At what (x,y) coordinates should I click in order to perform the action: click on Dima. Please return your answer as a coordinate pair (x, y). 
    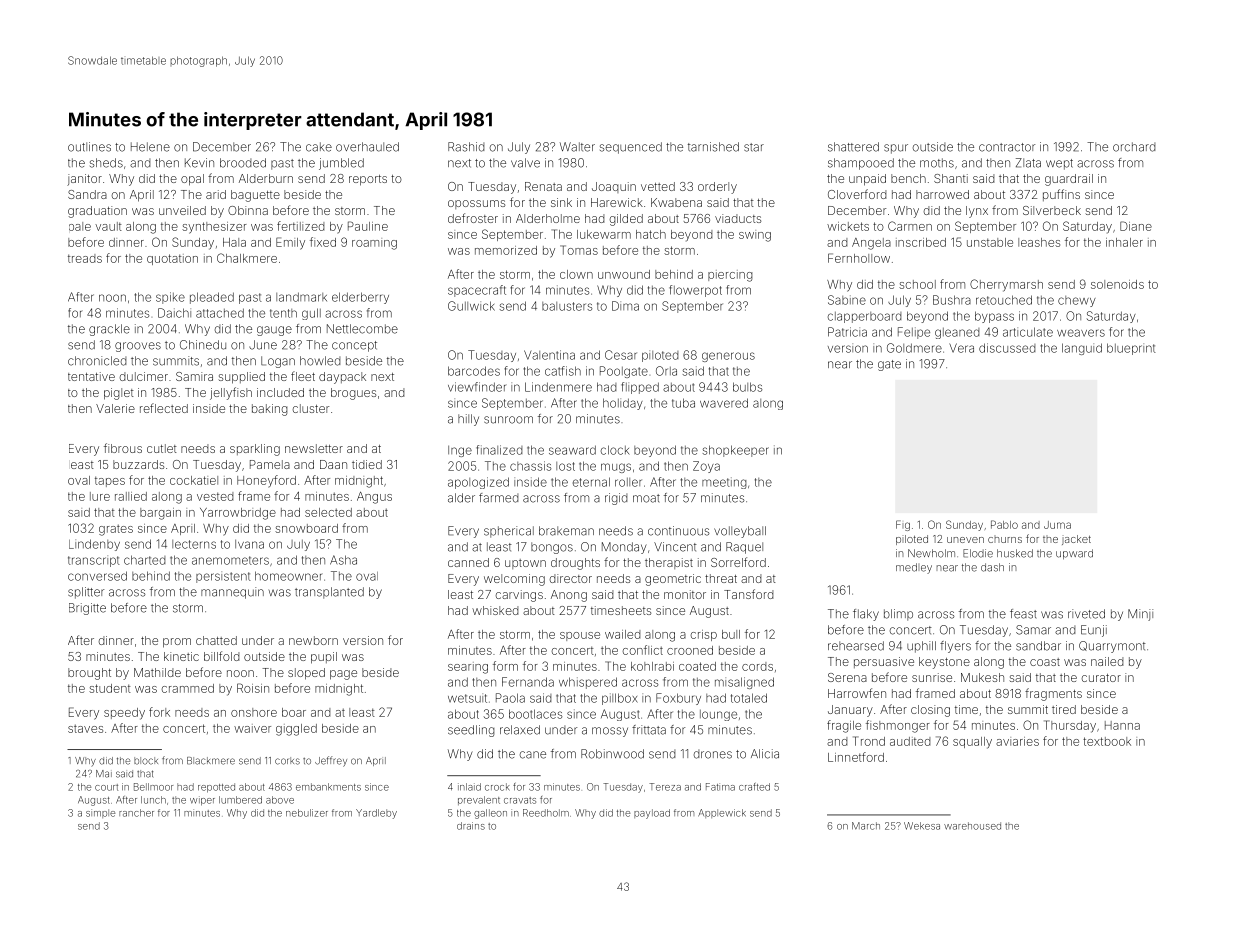
    Looking at the image, I should click on (625, 306).
